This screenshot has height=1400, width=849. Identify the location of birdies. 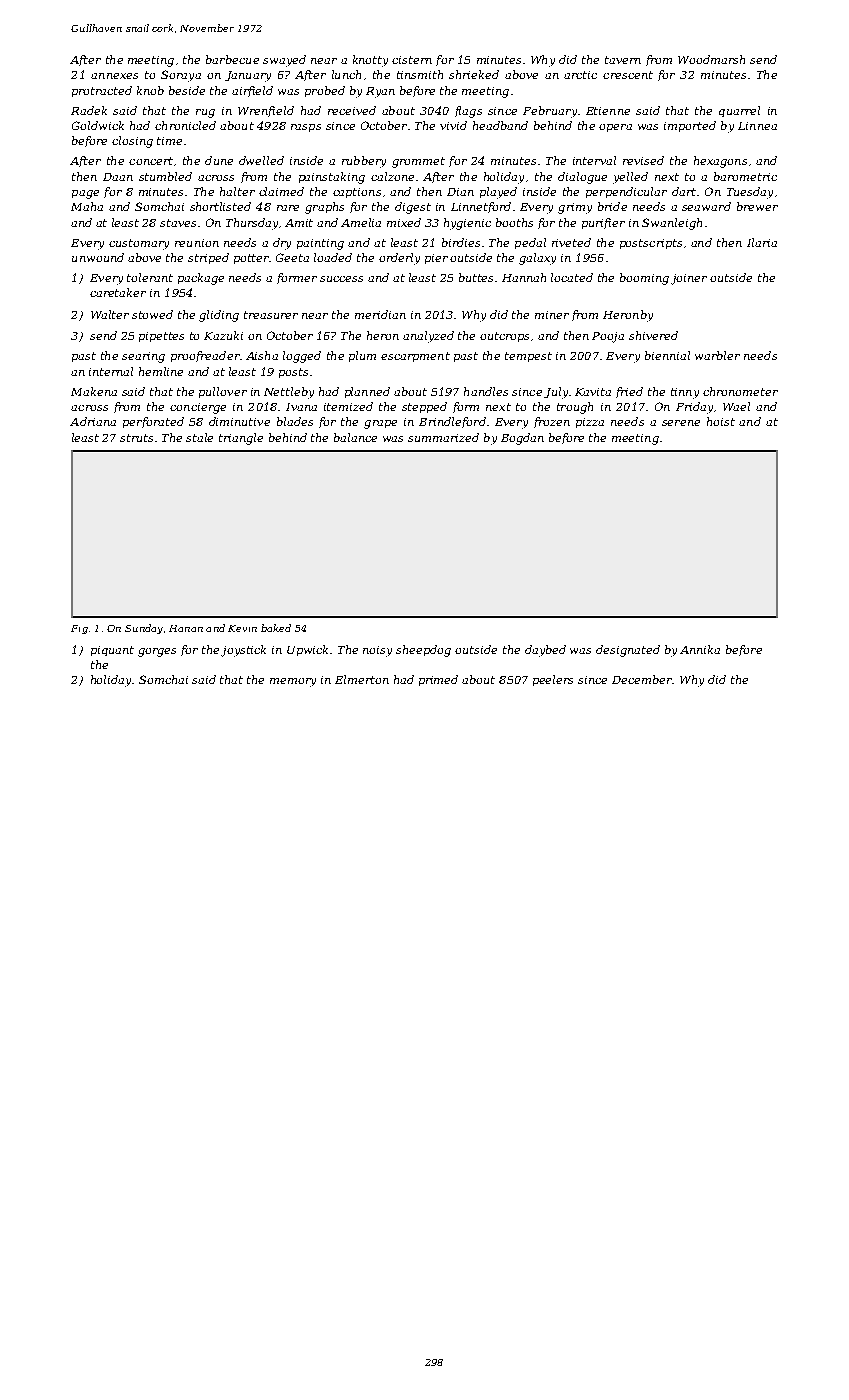
(461, 242).
